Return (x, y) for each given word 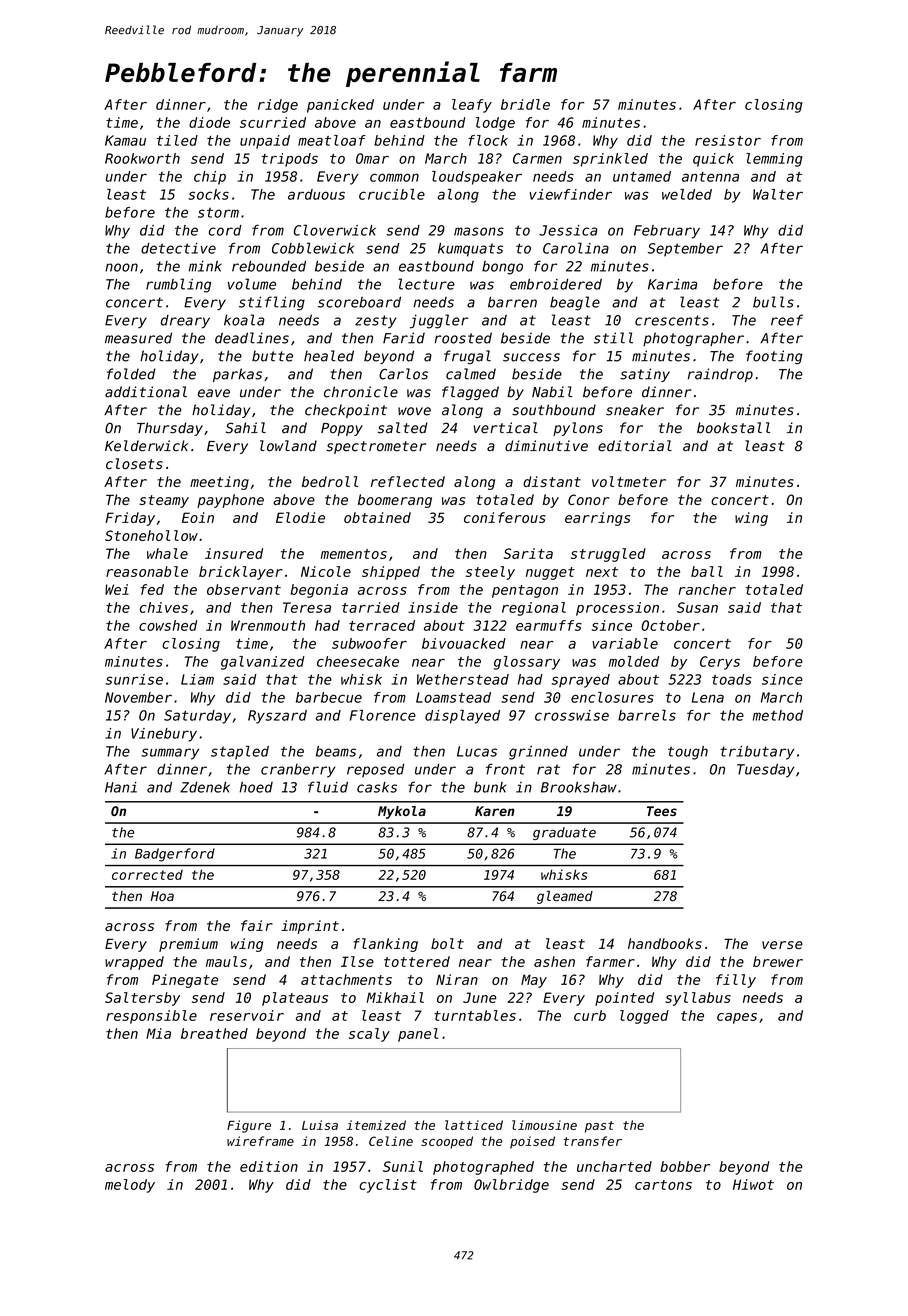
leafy (472, 106)
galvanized (263, 663)
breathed (214, 1033)
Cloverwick (335, 230)
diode (209, 122)
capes (737, 1018)
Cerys (720, 663)
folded (131, 374)
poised (532, 1142)
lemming (774, 160)
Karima (672, 284)
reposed (375, 770)
